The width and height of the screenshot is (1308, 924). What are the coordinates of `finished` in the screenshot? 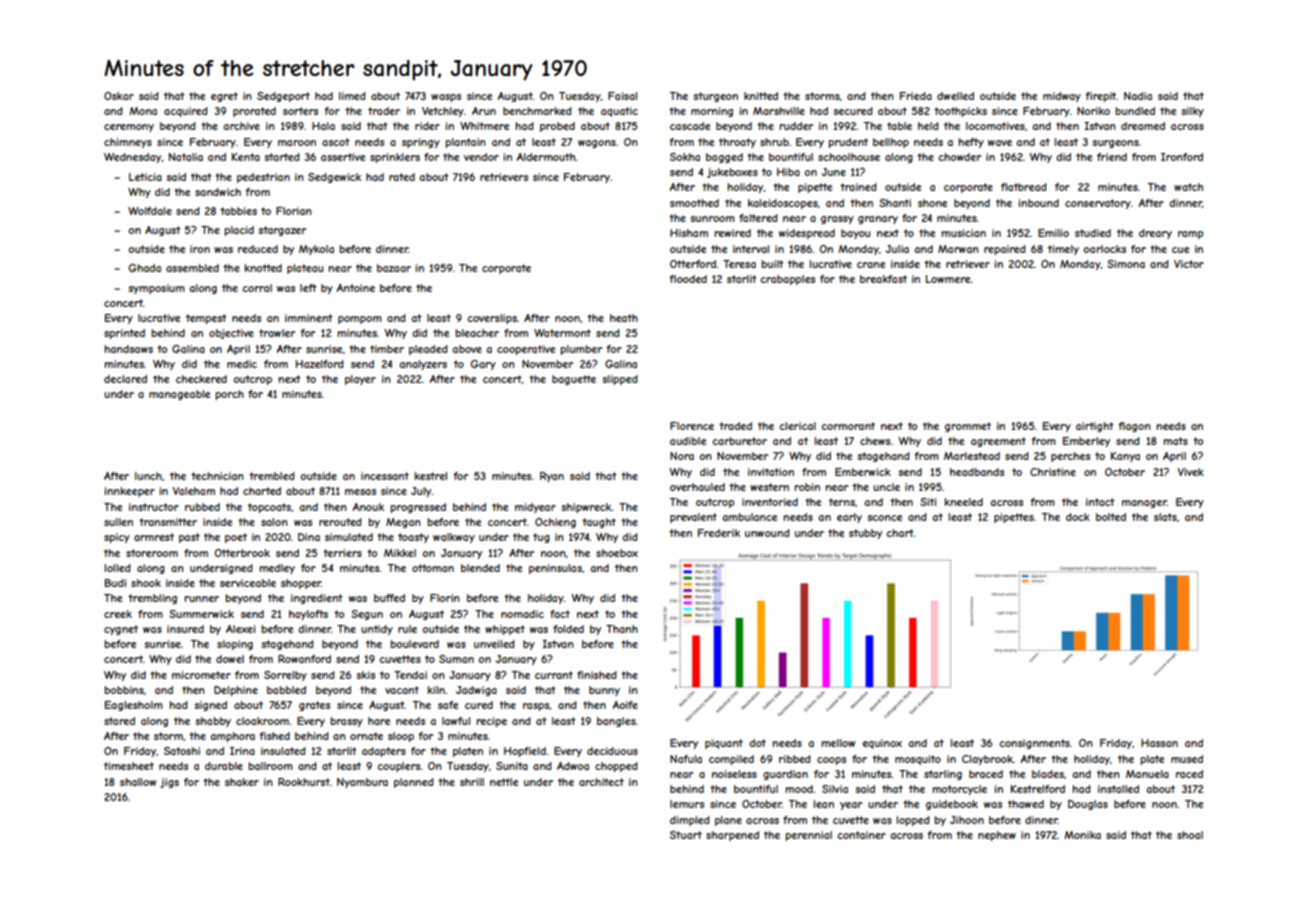 It's located at (597, 675).
